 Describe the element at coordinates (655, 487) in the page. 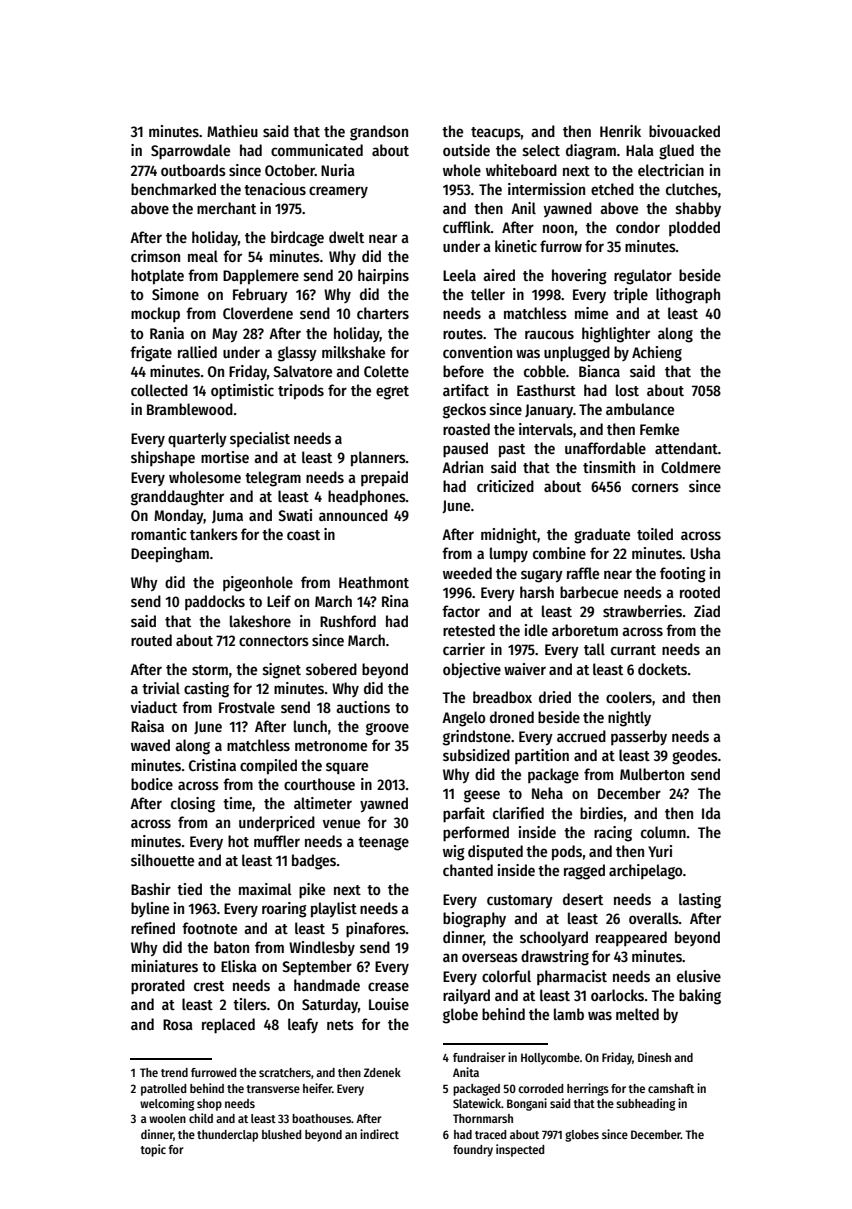

I see `corners` at that location.
